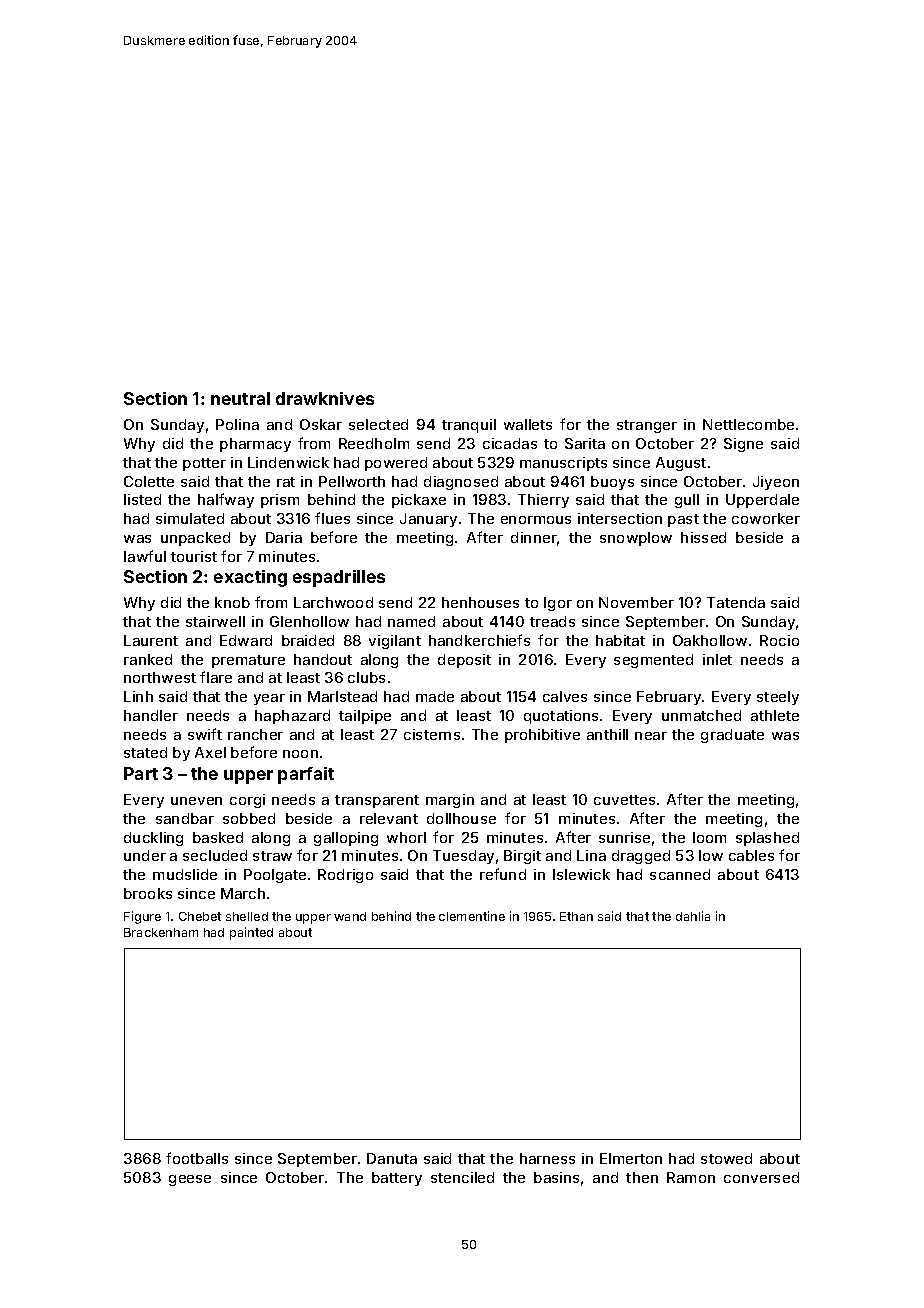 Image resolution: width=924 pixels, height=1308 pixels. I want to click on Tatenda, so click(736, 602).
